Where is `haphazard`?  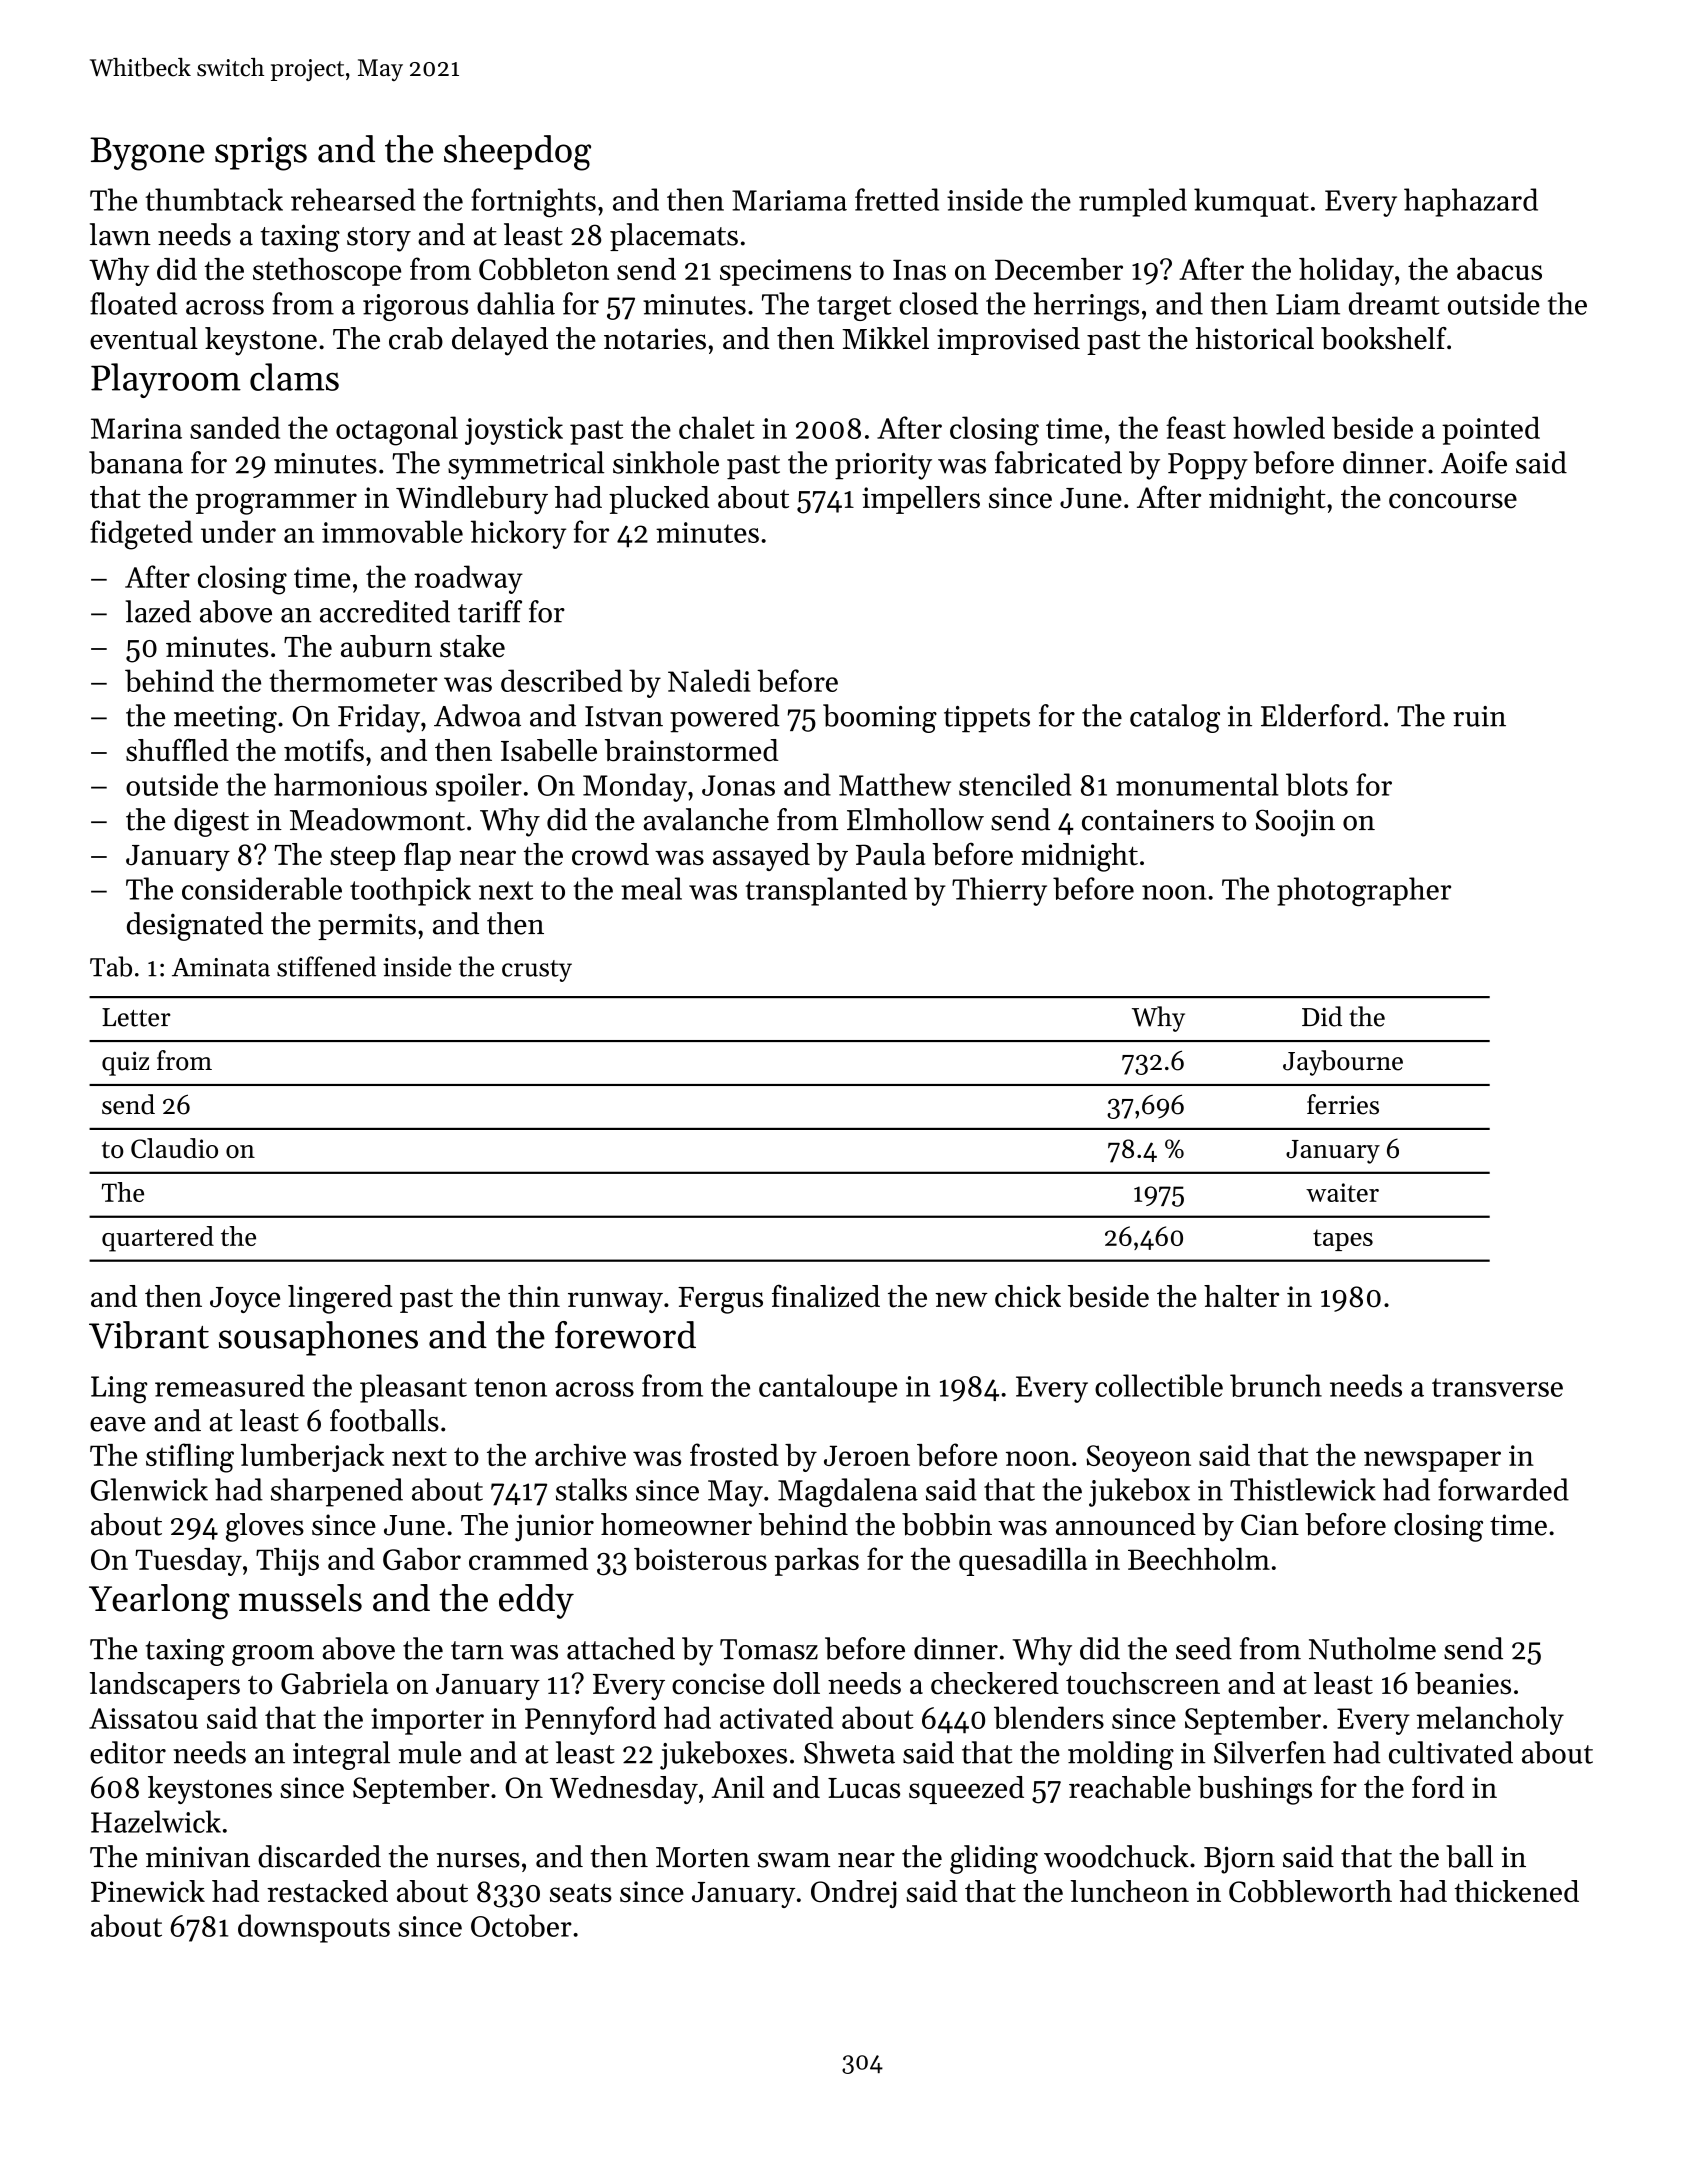 haphazard is located at coordinates (1471, 202).
